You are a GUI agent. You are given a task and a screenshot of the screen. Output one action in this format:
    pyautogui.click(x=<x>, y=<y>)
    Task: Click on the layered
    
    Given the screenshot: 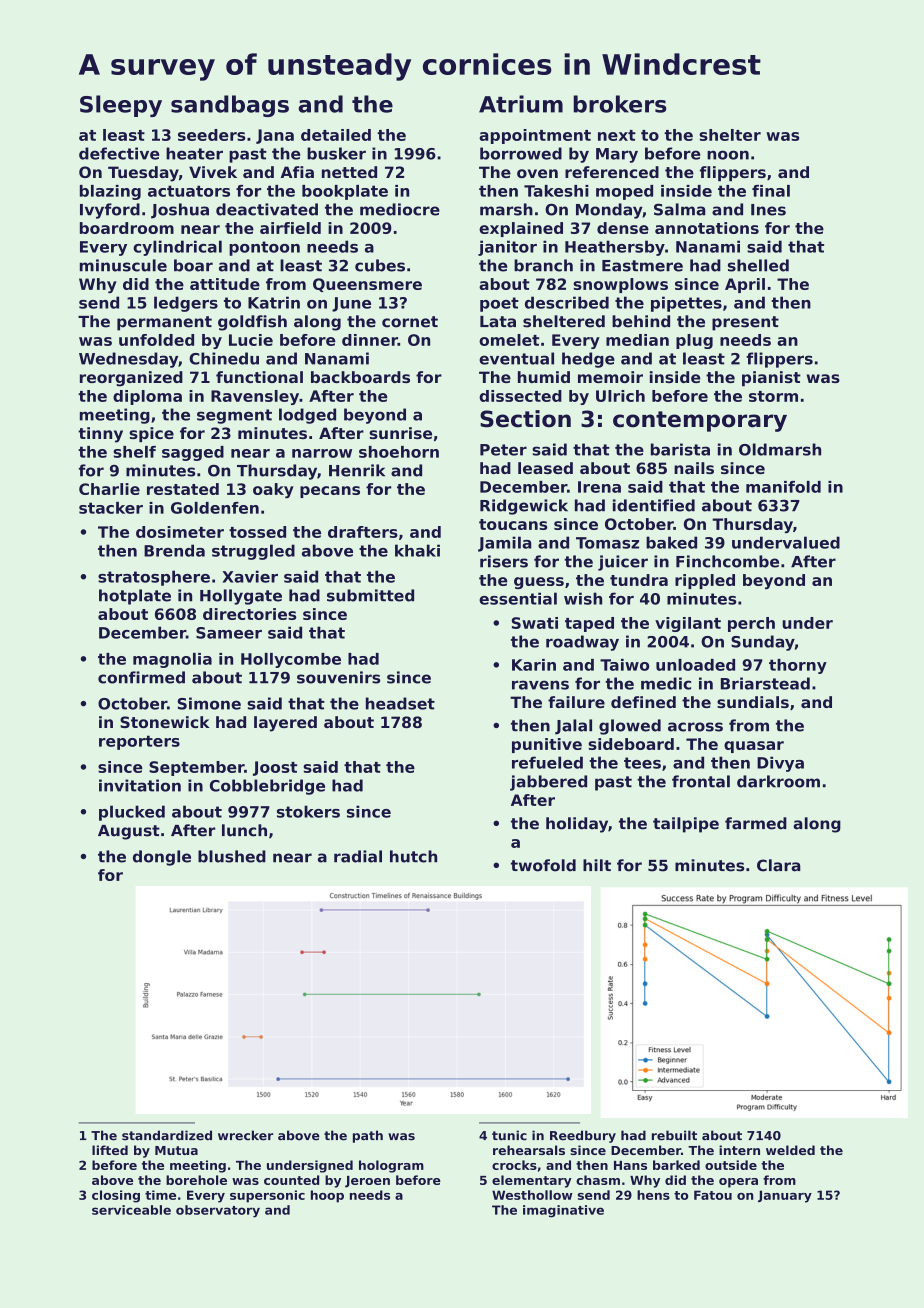 What is the action you would take?
    pyautogui.click(x=285, y=724)
